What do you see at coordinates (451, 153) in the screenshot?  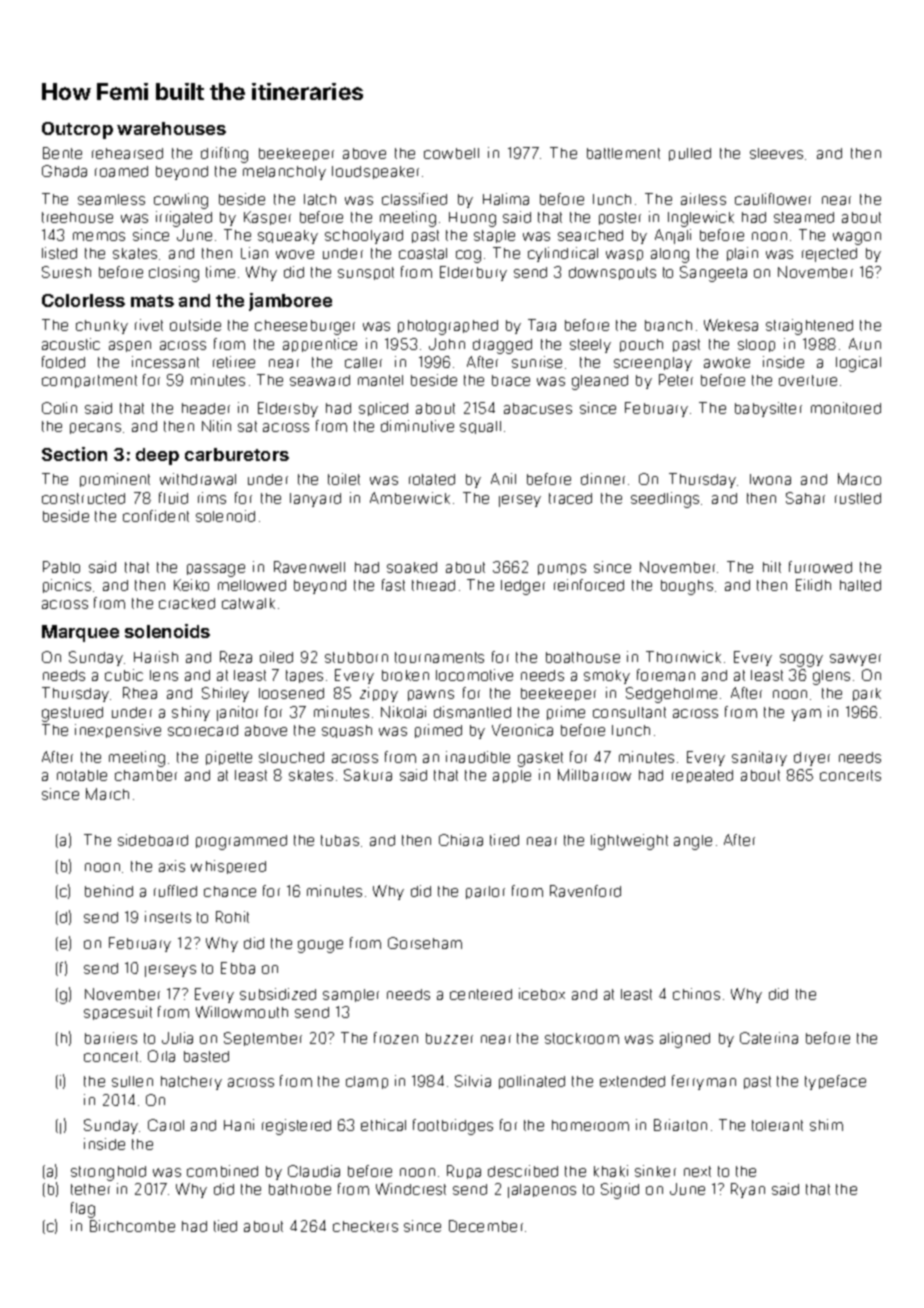 I see `cowbell` at bounding box center [451, 153].
